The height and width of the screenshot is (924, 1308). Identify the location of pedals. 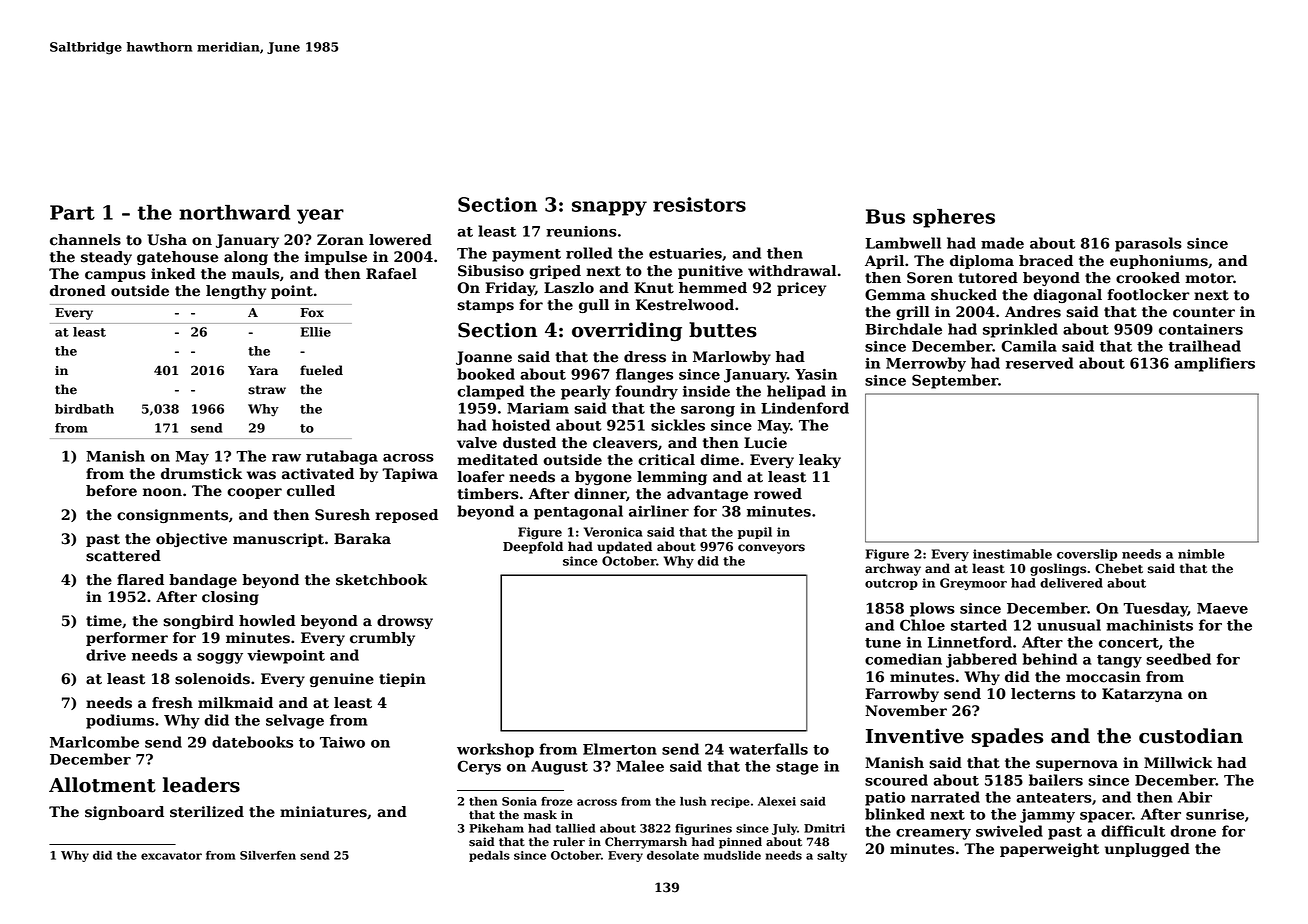
(489, 856).
